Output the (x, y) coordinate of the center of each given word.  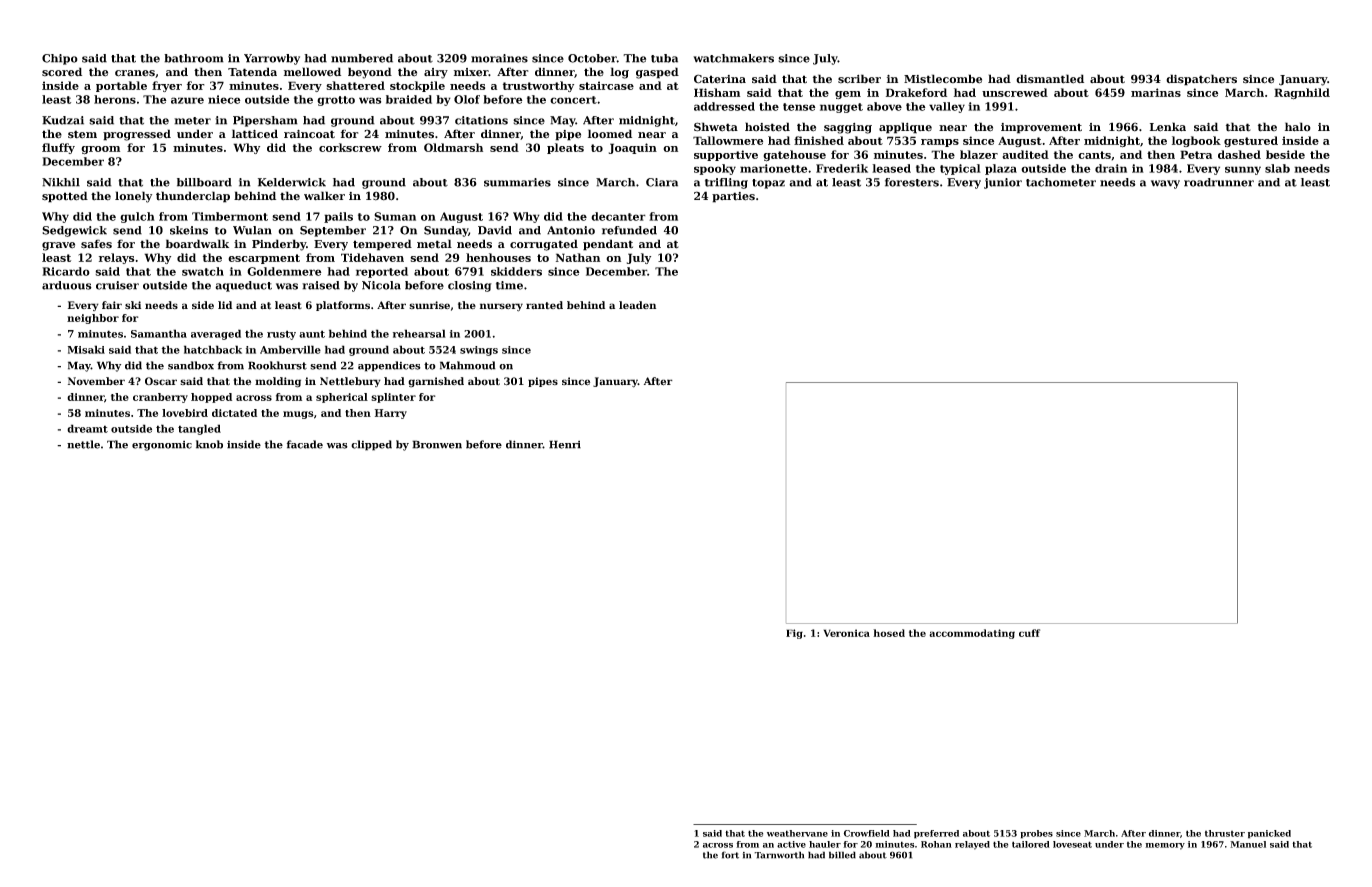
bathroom (194, 58)
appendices (389, 366)
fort (730, 855)
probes (1036, 834)
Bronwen (437, 444)
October (592, 58)
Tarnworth (779, 855)
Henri (565, 444)
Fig (794, 634)
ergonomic (162, 446)
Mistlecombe (943, 79)
